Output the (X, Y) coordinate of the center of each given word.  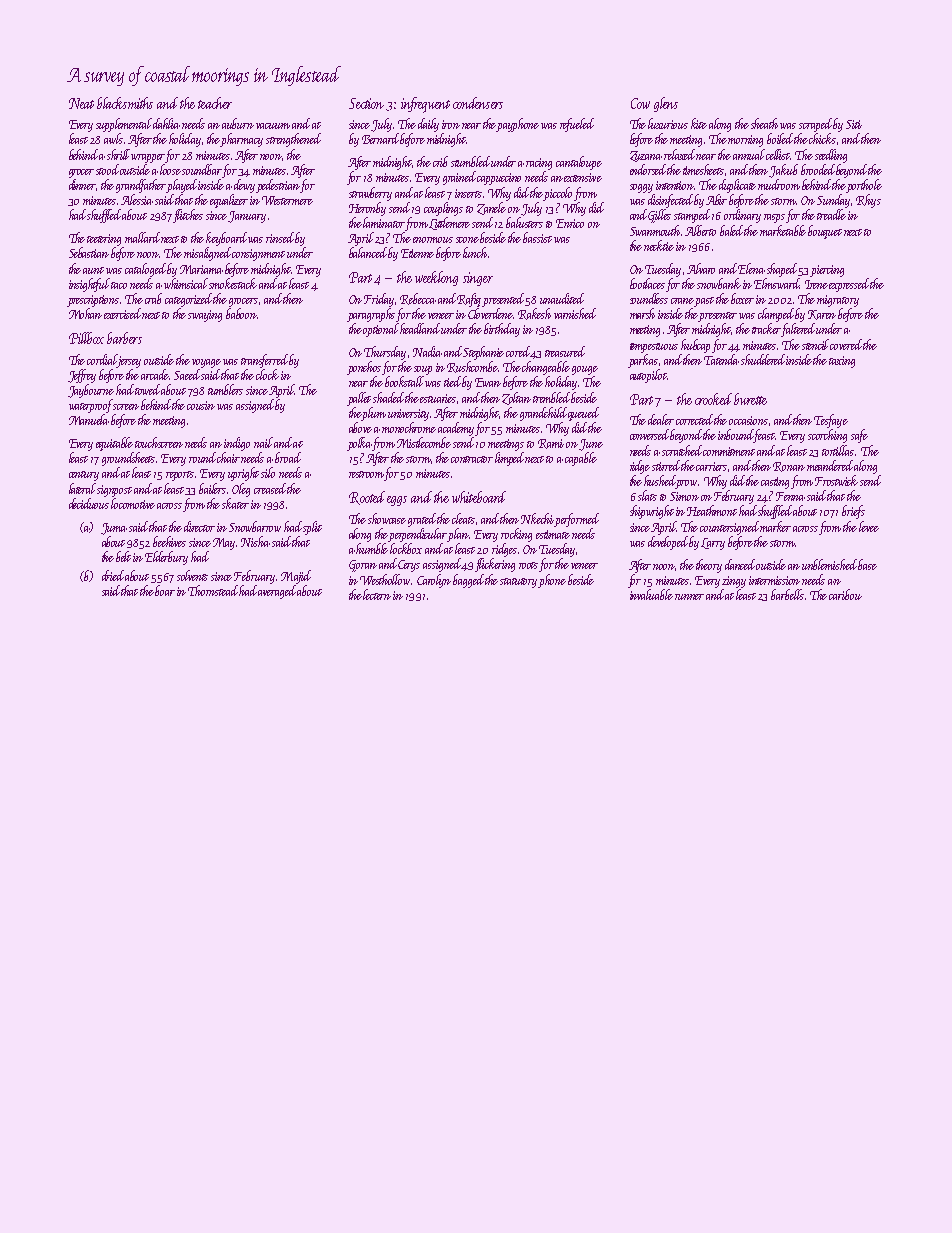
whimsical (186, 283)
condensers (478, 103)
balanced (368, 252)
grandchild (543, 414)
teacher (215, 103)
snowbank (719, 283)
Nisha (255, 541)
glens (666, 104)
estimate (553, 534)
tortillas (838, 450)
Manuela (89, 419)
